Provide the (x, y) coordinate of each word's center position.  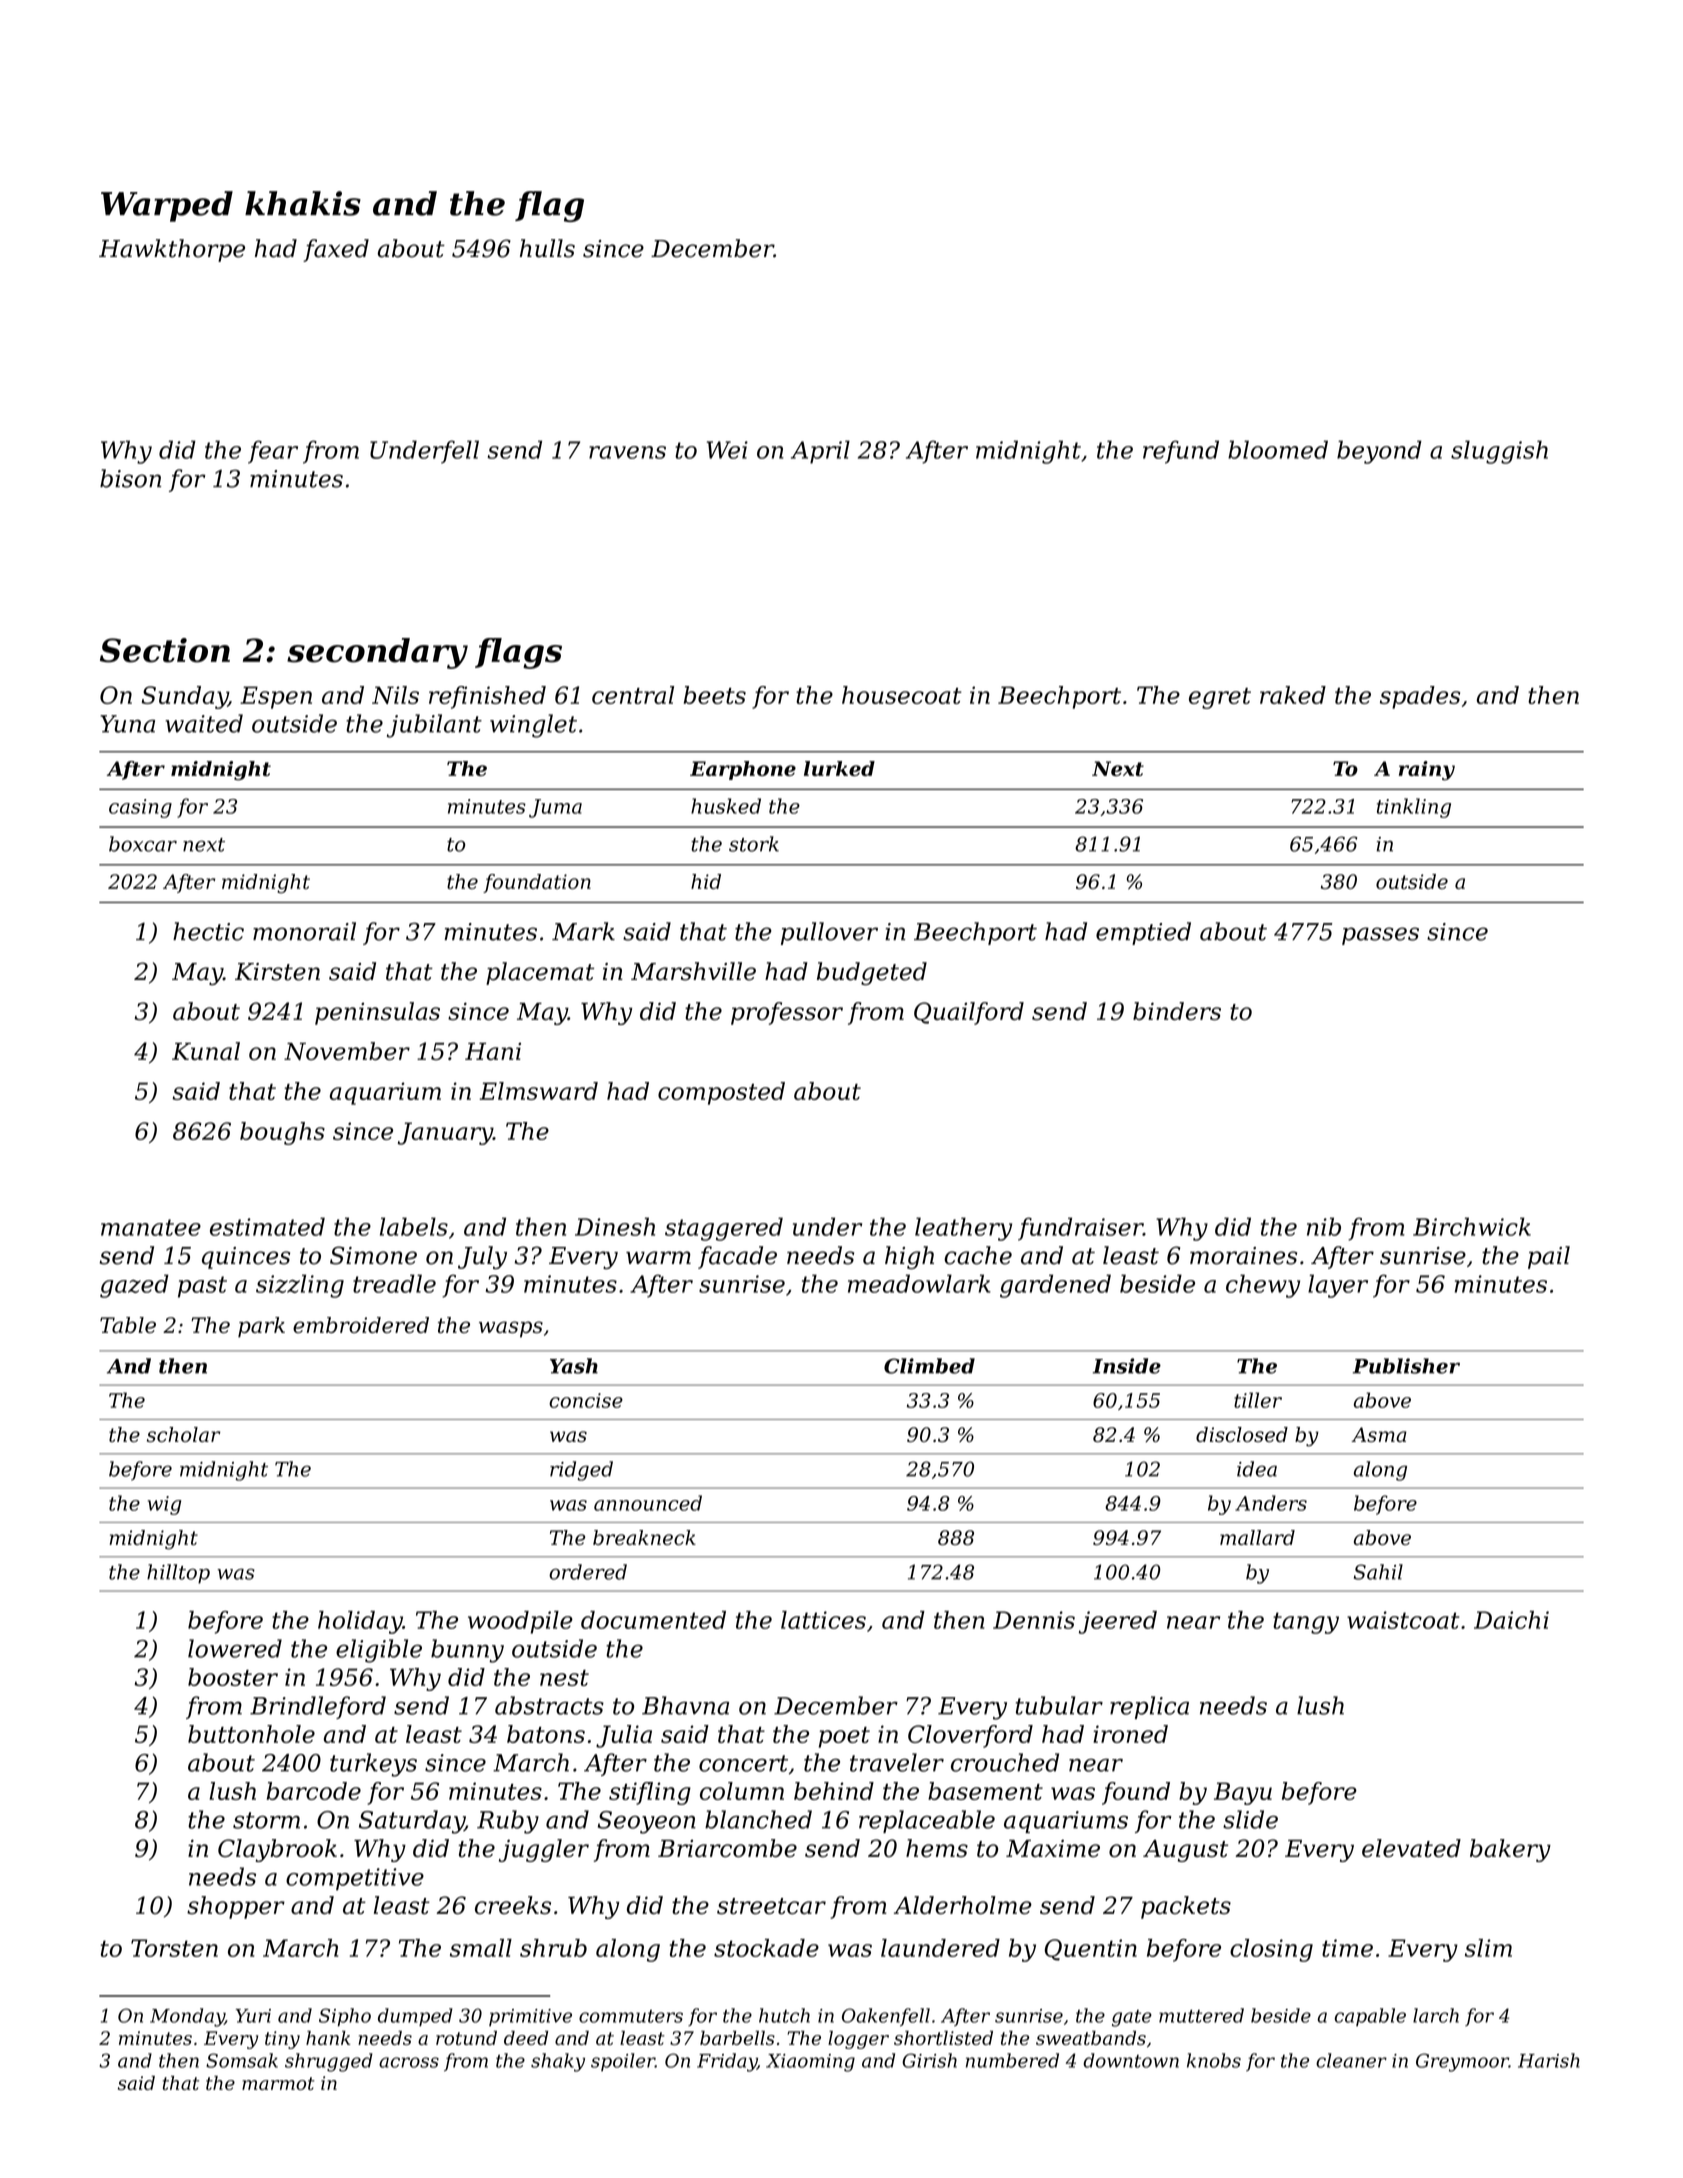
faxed (336, 250)
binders (1177, 1011)
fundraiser (1080, 1229)
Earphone (743, 770)
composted (721, 1093)
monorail (304, 931)
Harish (1549, 2060)
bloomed (1278, 449)
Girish (929, 2060)
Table (128, 1325)
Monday (187, 2017)
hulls (547, 248)
